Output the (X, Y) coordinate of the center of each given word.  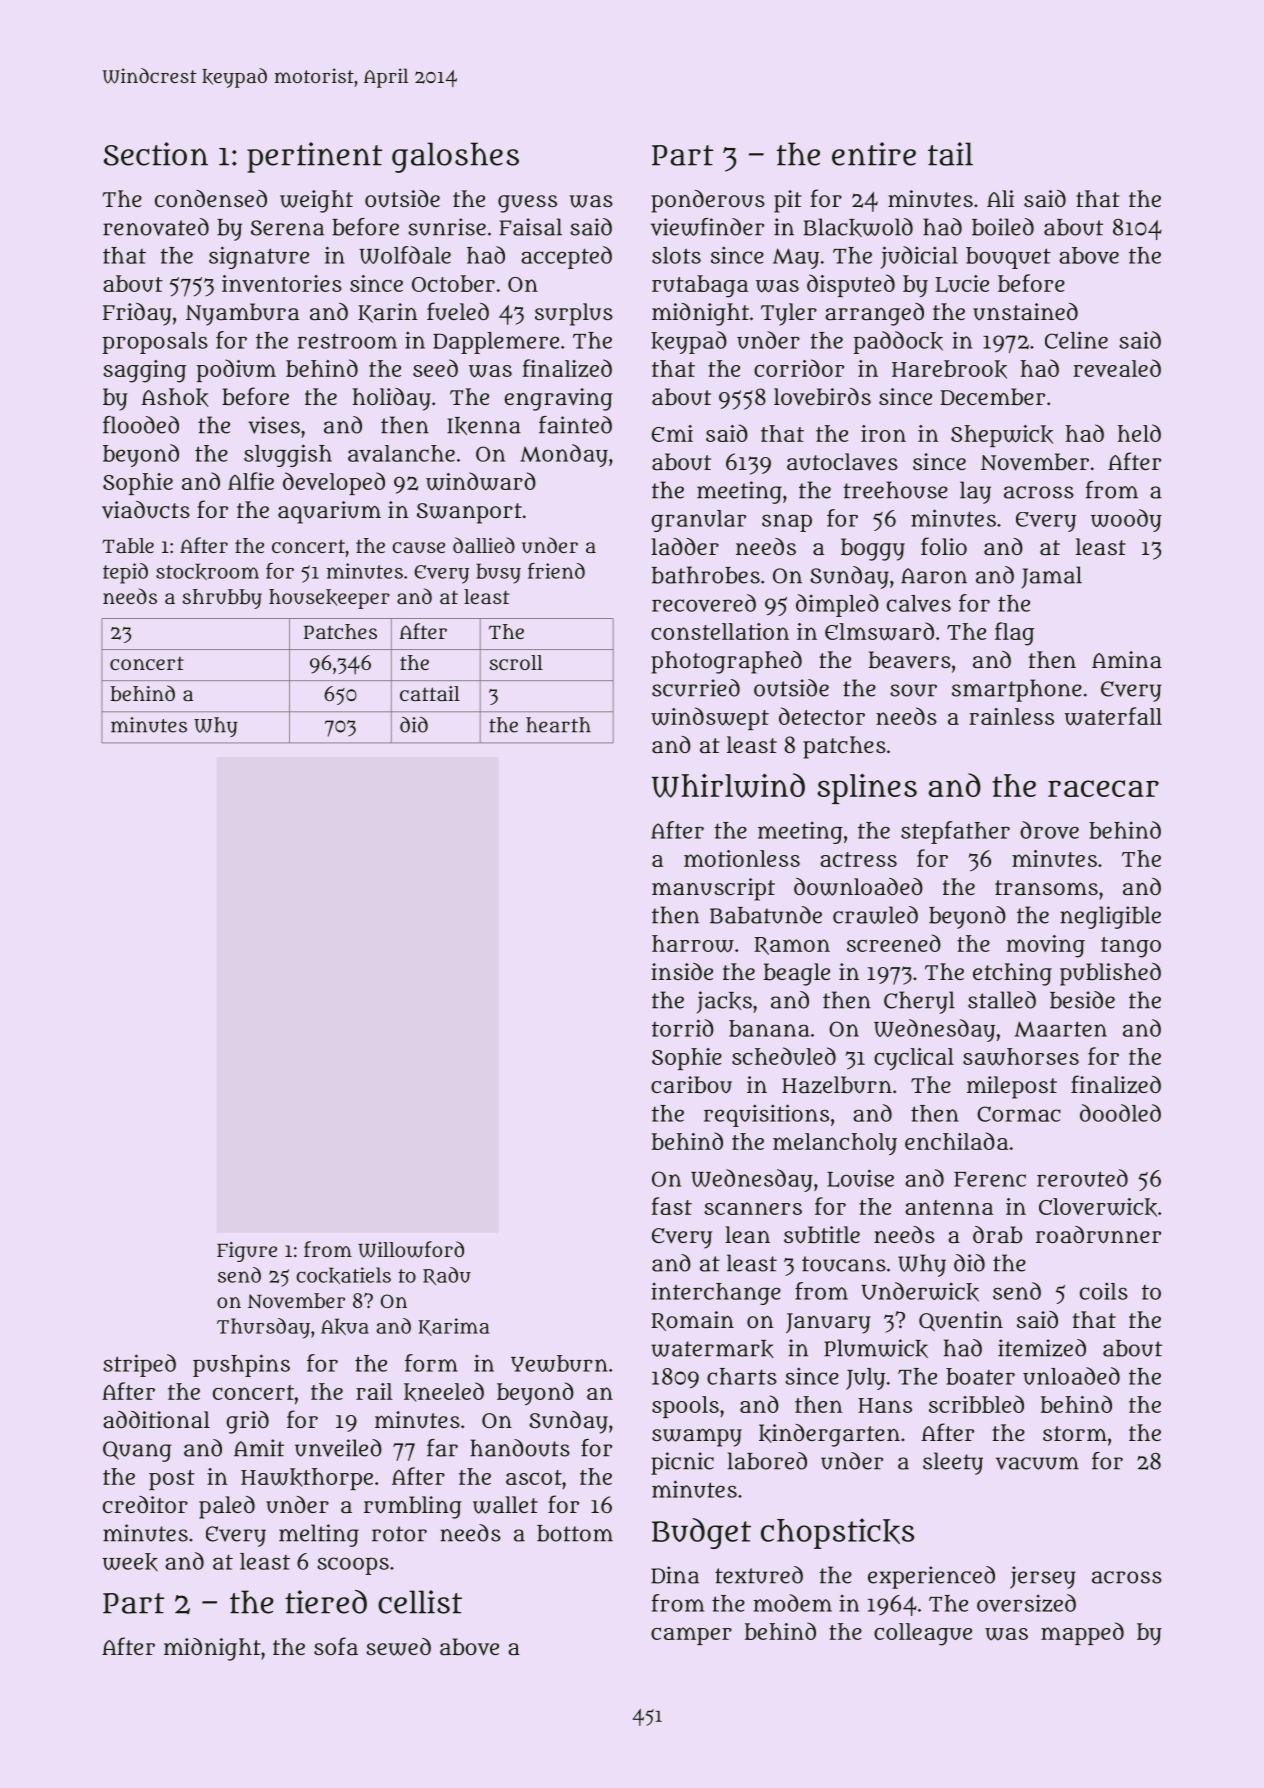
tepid (125, 573)
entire (874, 154)
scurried (696, 688)
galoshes (455, 157)
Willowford (411, 1249)
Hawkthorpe (307, 1479)
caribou (691, 1085)
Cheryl (919, 1002)
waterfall (1113, 716)
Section (156, 154)
